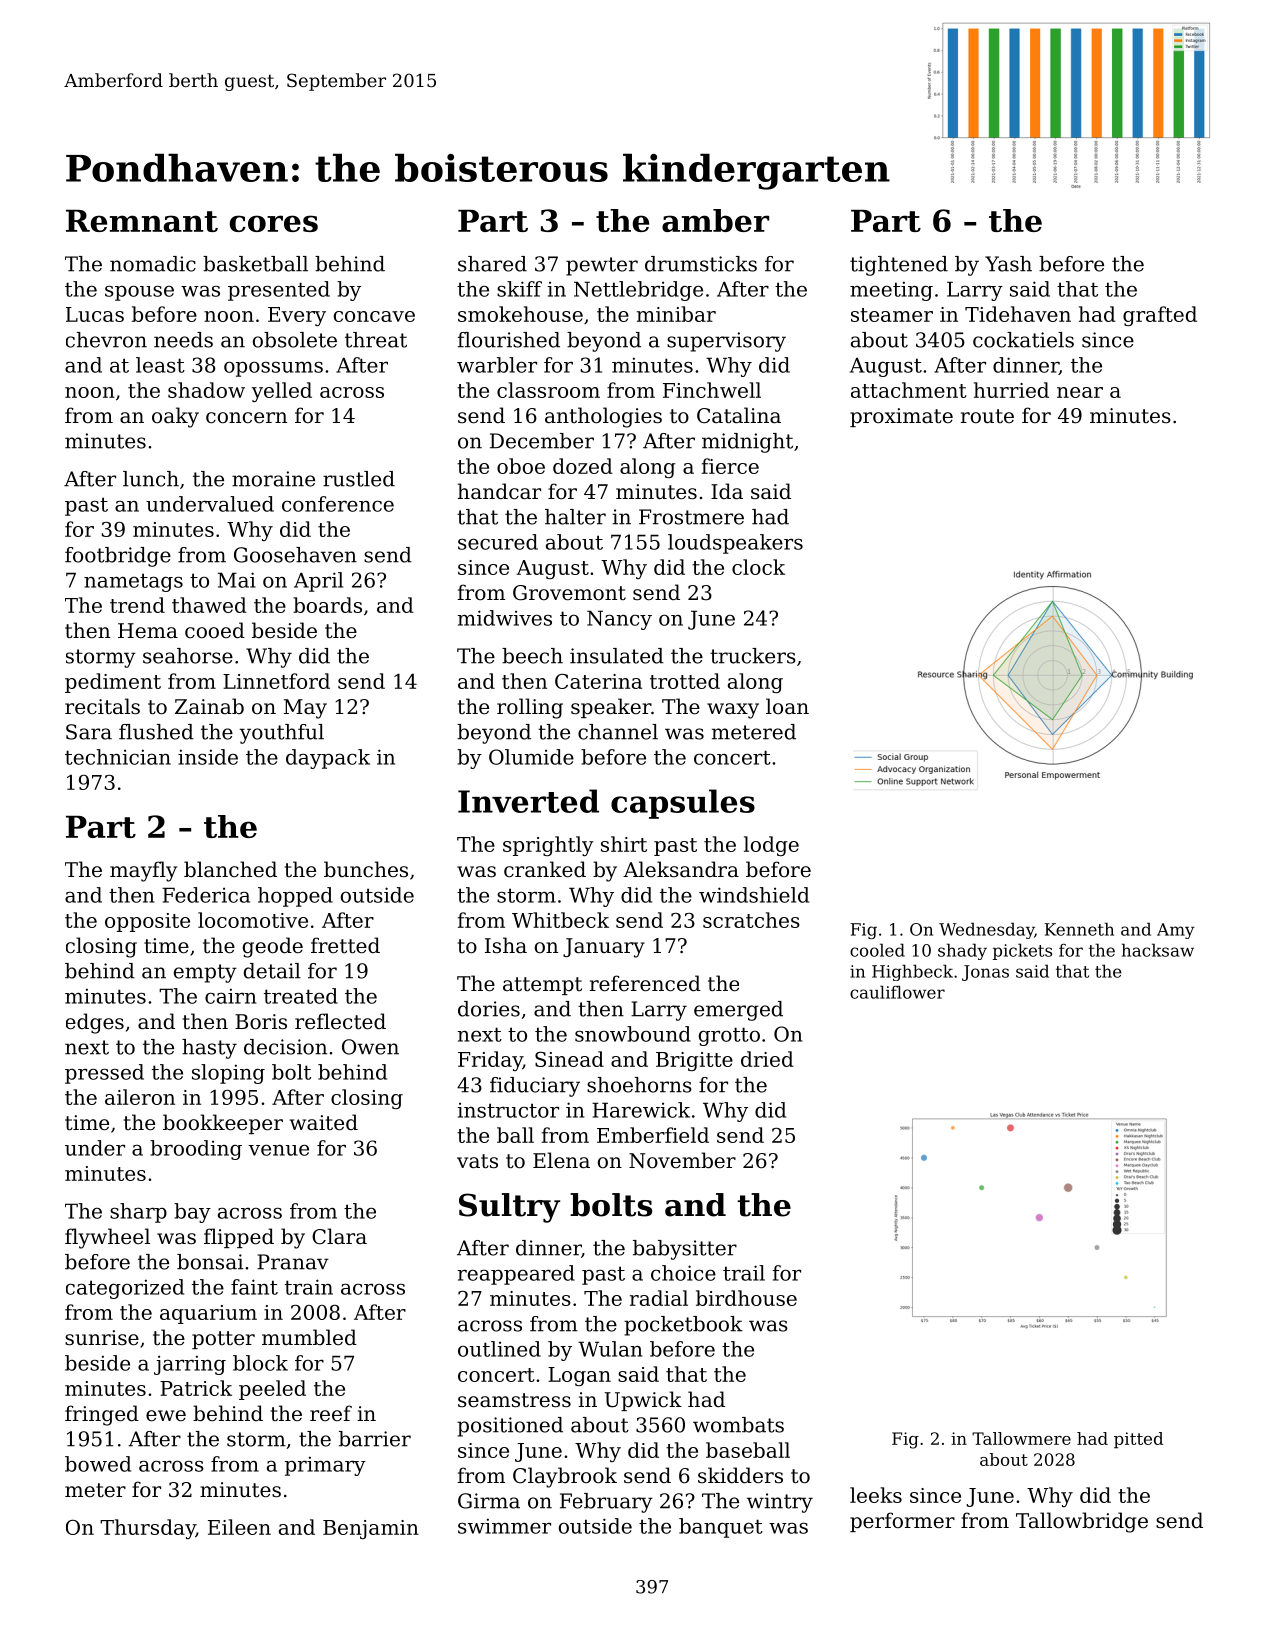 This image has width=1270, height=1644. What do you see at coordinates (902, 1522) in the image?
I see `performer` at bounding box center [902, 1522].
